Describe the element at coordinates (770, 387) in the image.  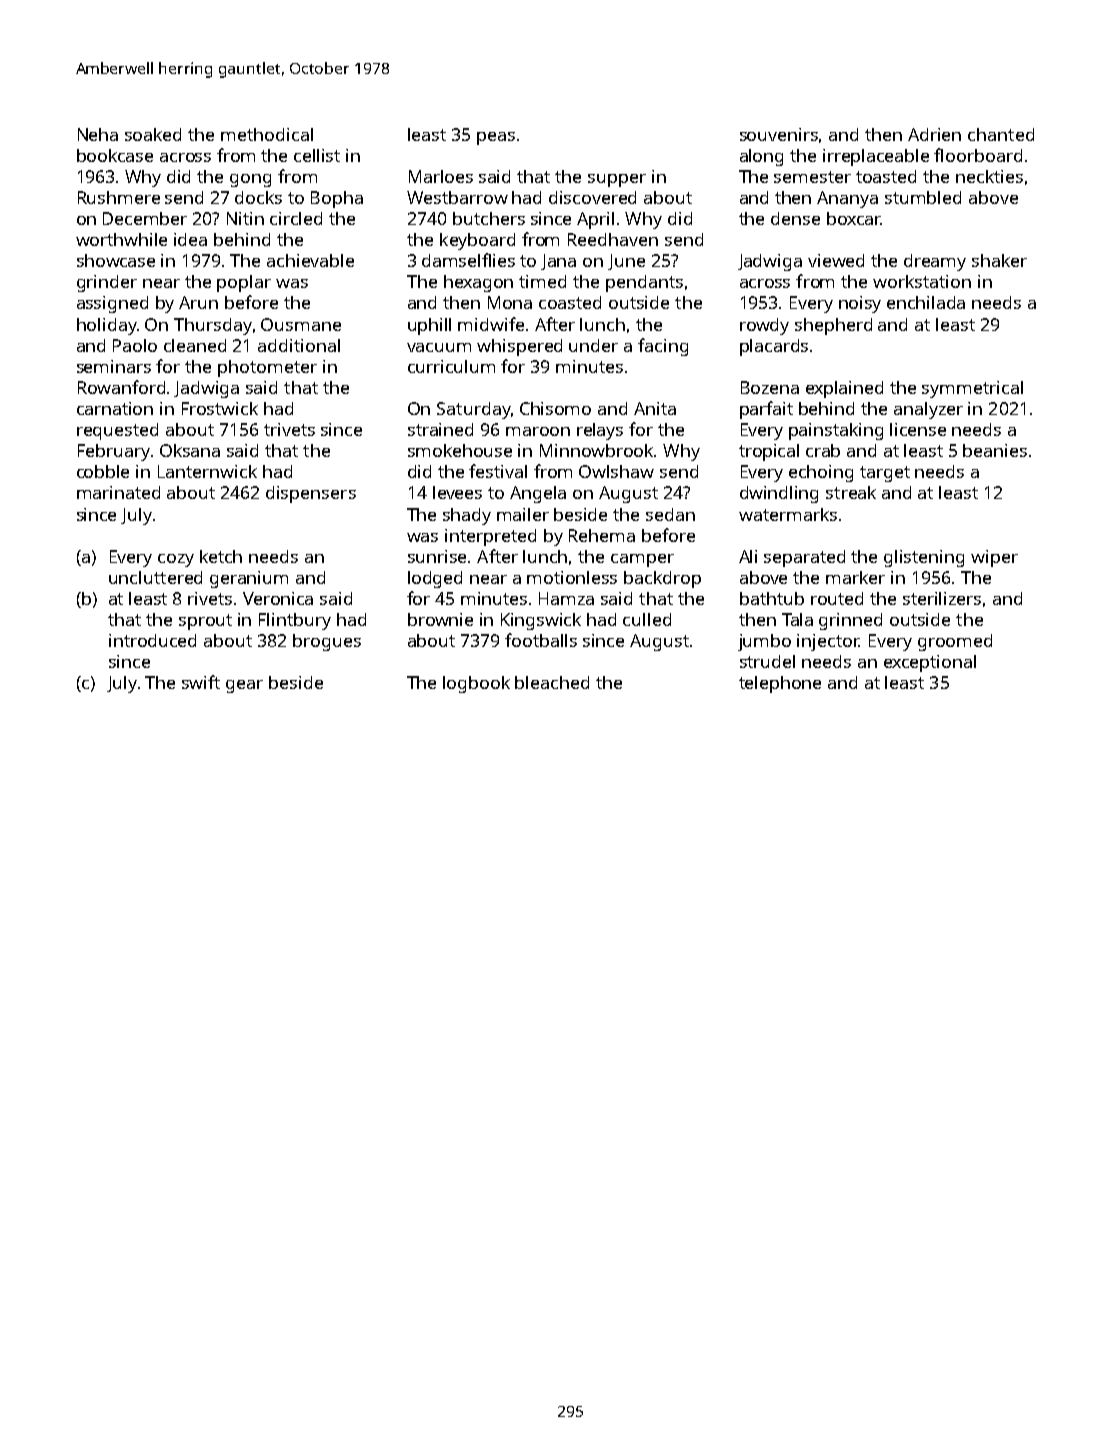
I see `Bozena` at that location.
